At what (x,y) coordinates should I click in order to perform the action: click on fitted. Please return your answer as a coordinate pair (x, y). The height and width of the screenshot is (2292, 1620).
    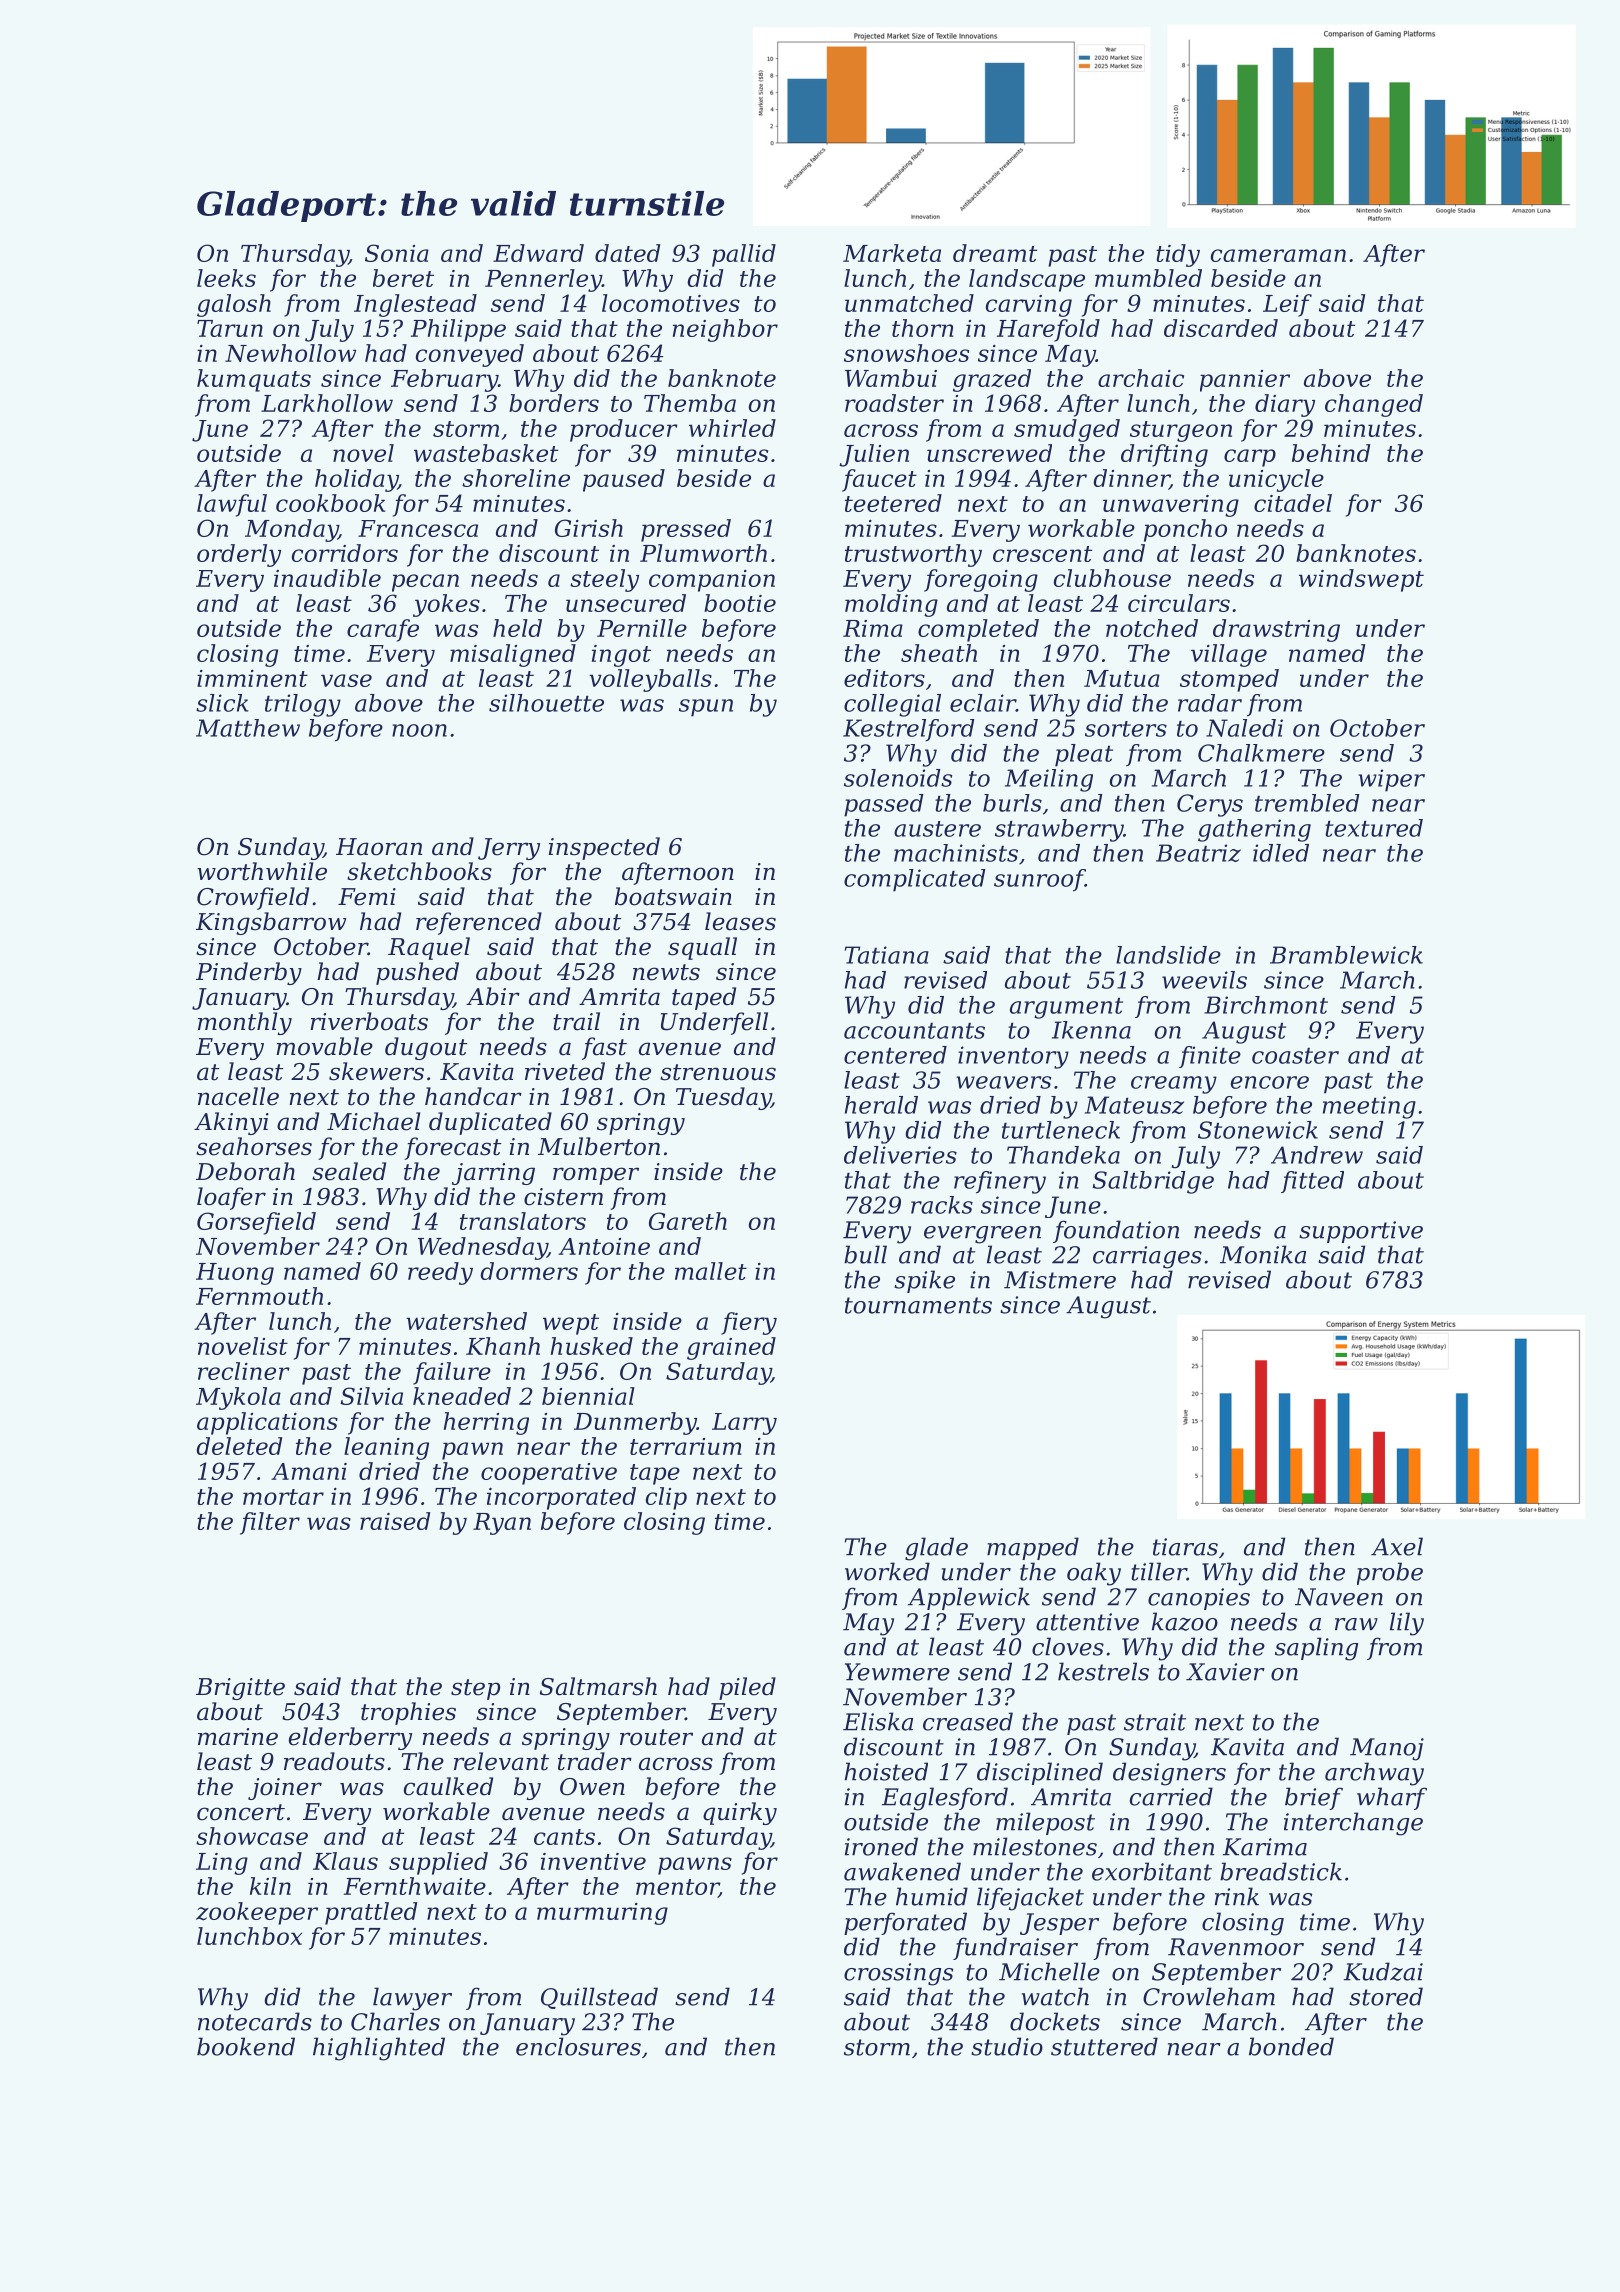
    Looking at the image, I should click on (1312, 1182).
